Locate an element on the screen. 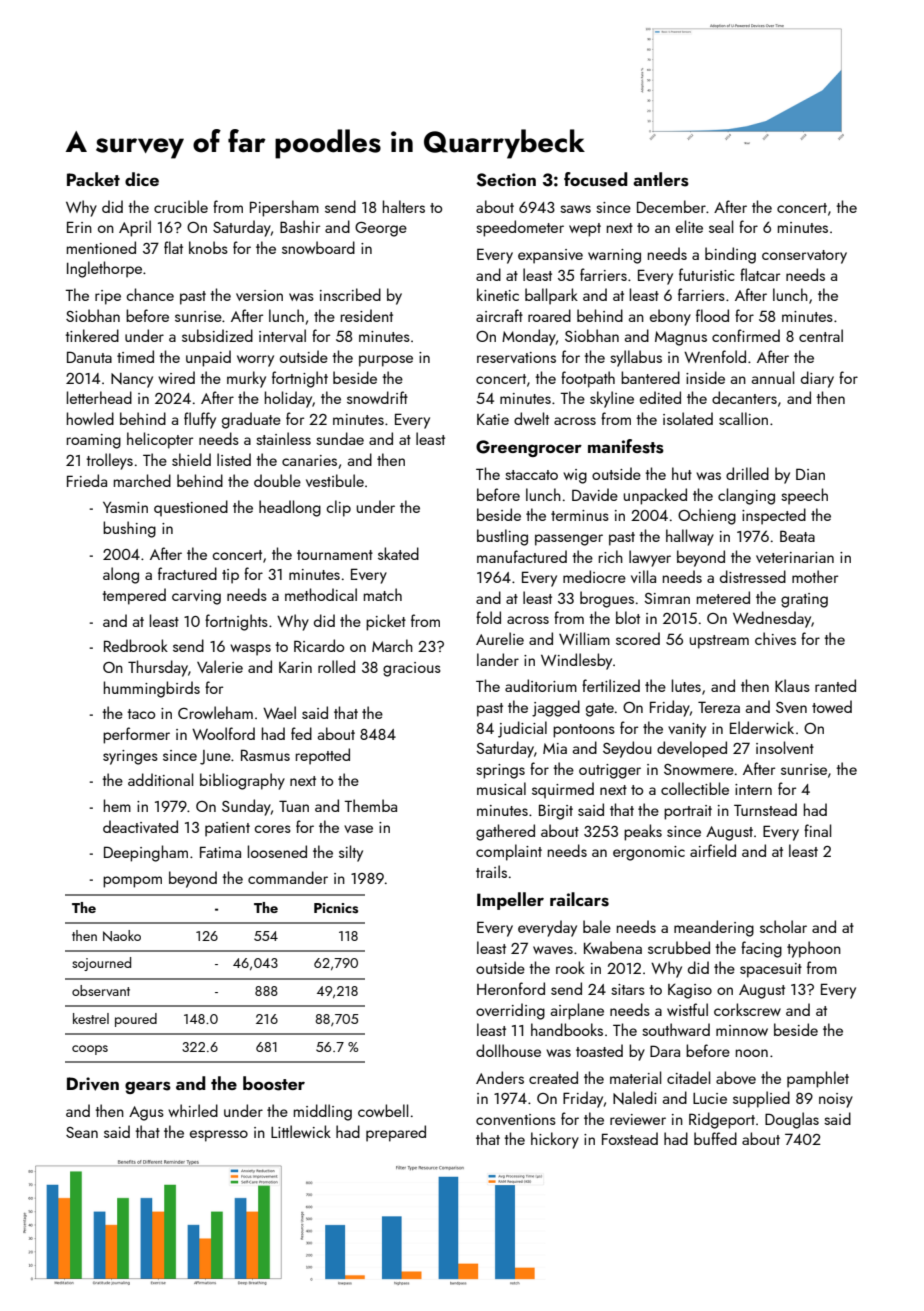 Image resolution: width=924 pixels, height=1311 pixels. Yasmin is located at coordinates (125, 507).
